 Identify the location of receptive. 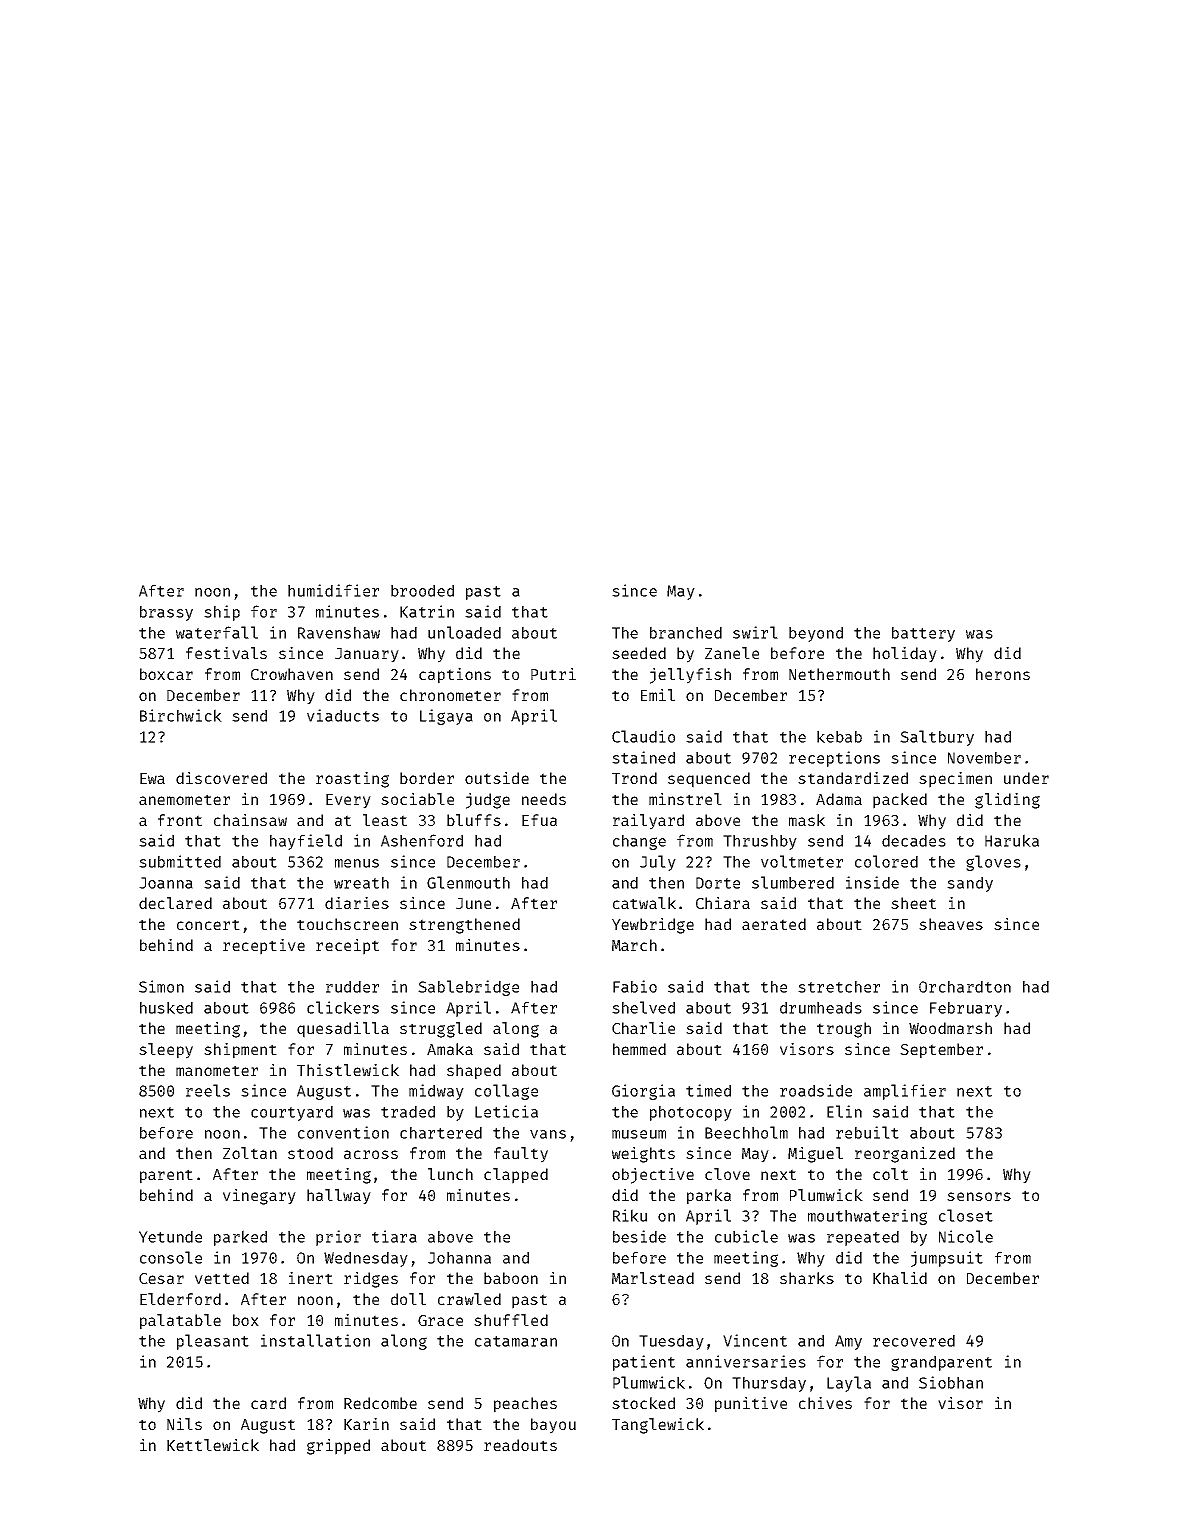
(264, 947).
